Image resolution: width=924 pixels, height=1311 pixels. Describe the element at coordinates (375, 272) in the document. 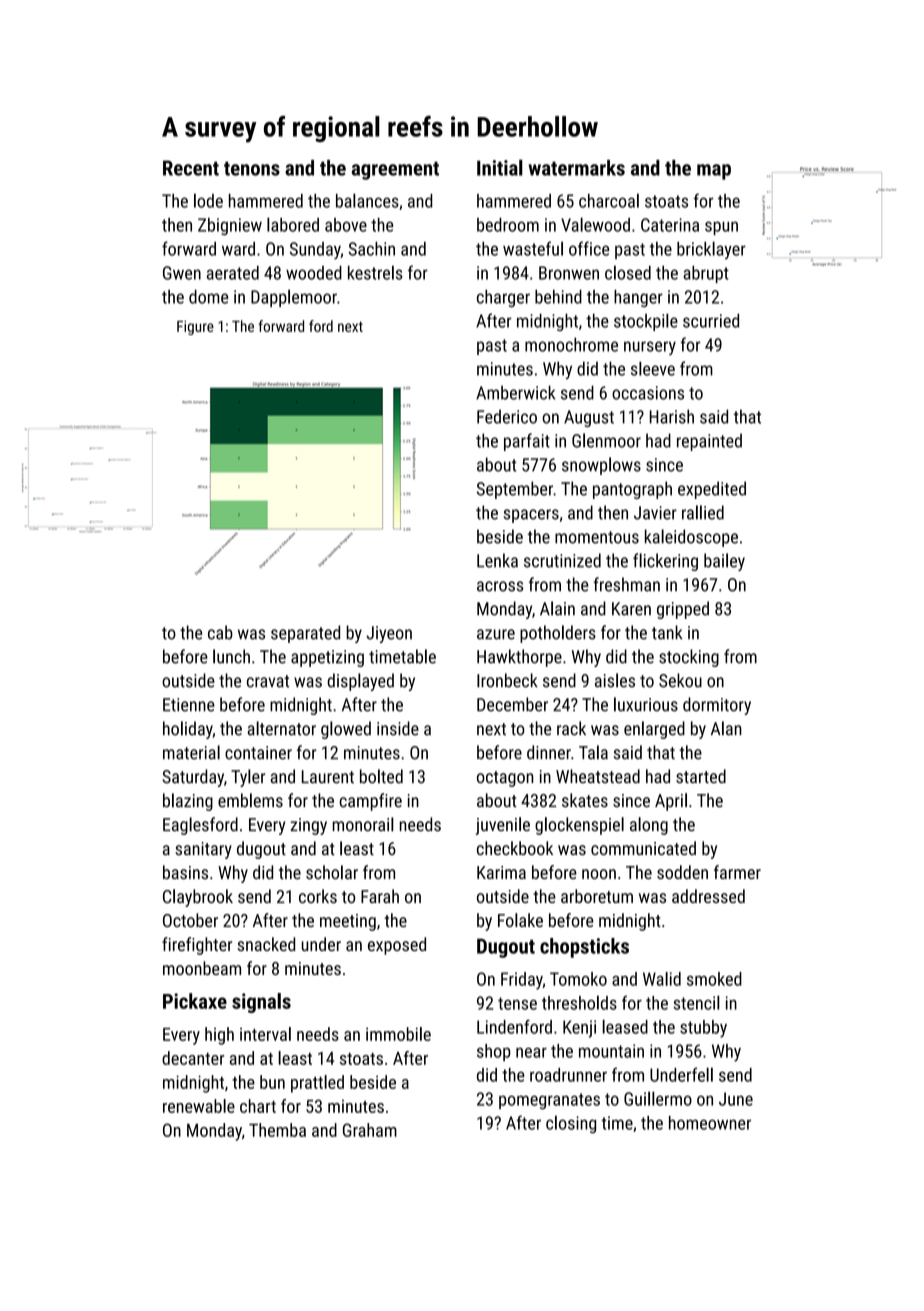

I see `kestrels` at that location.
